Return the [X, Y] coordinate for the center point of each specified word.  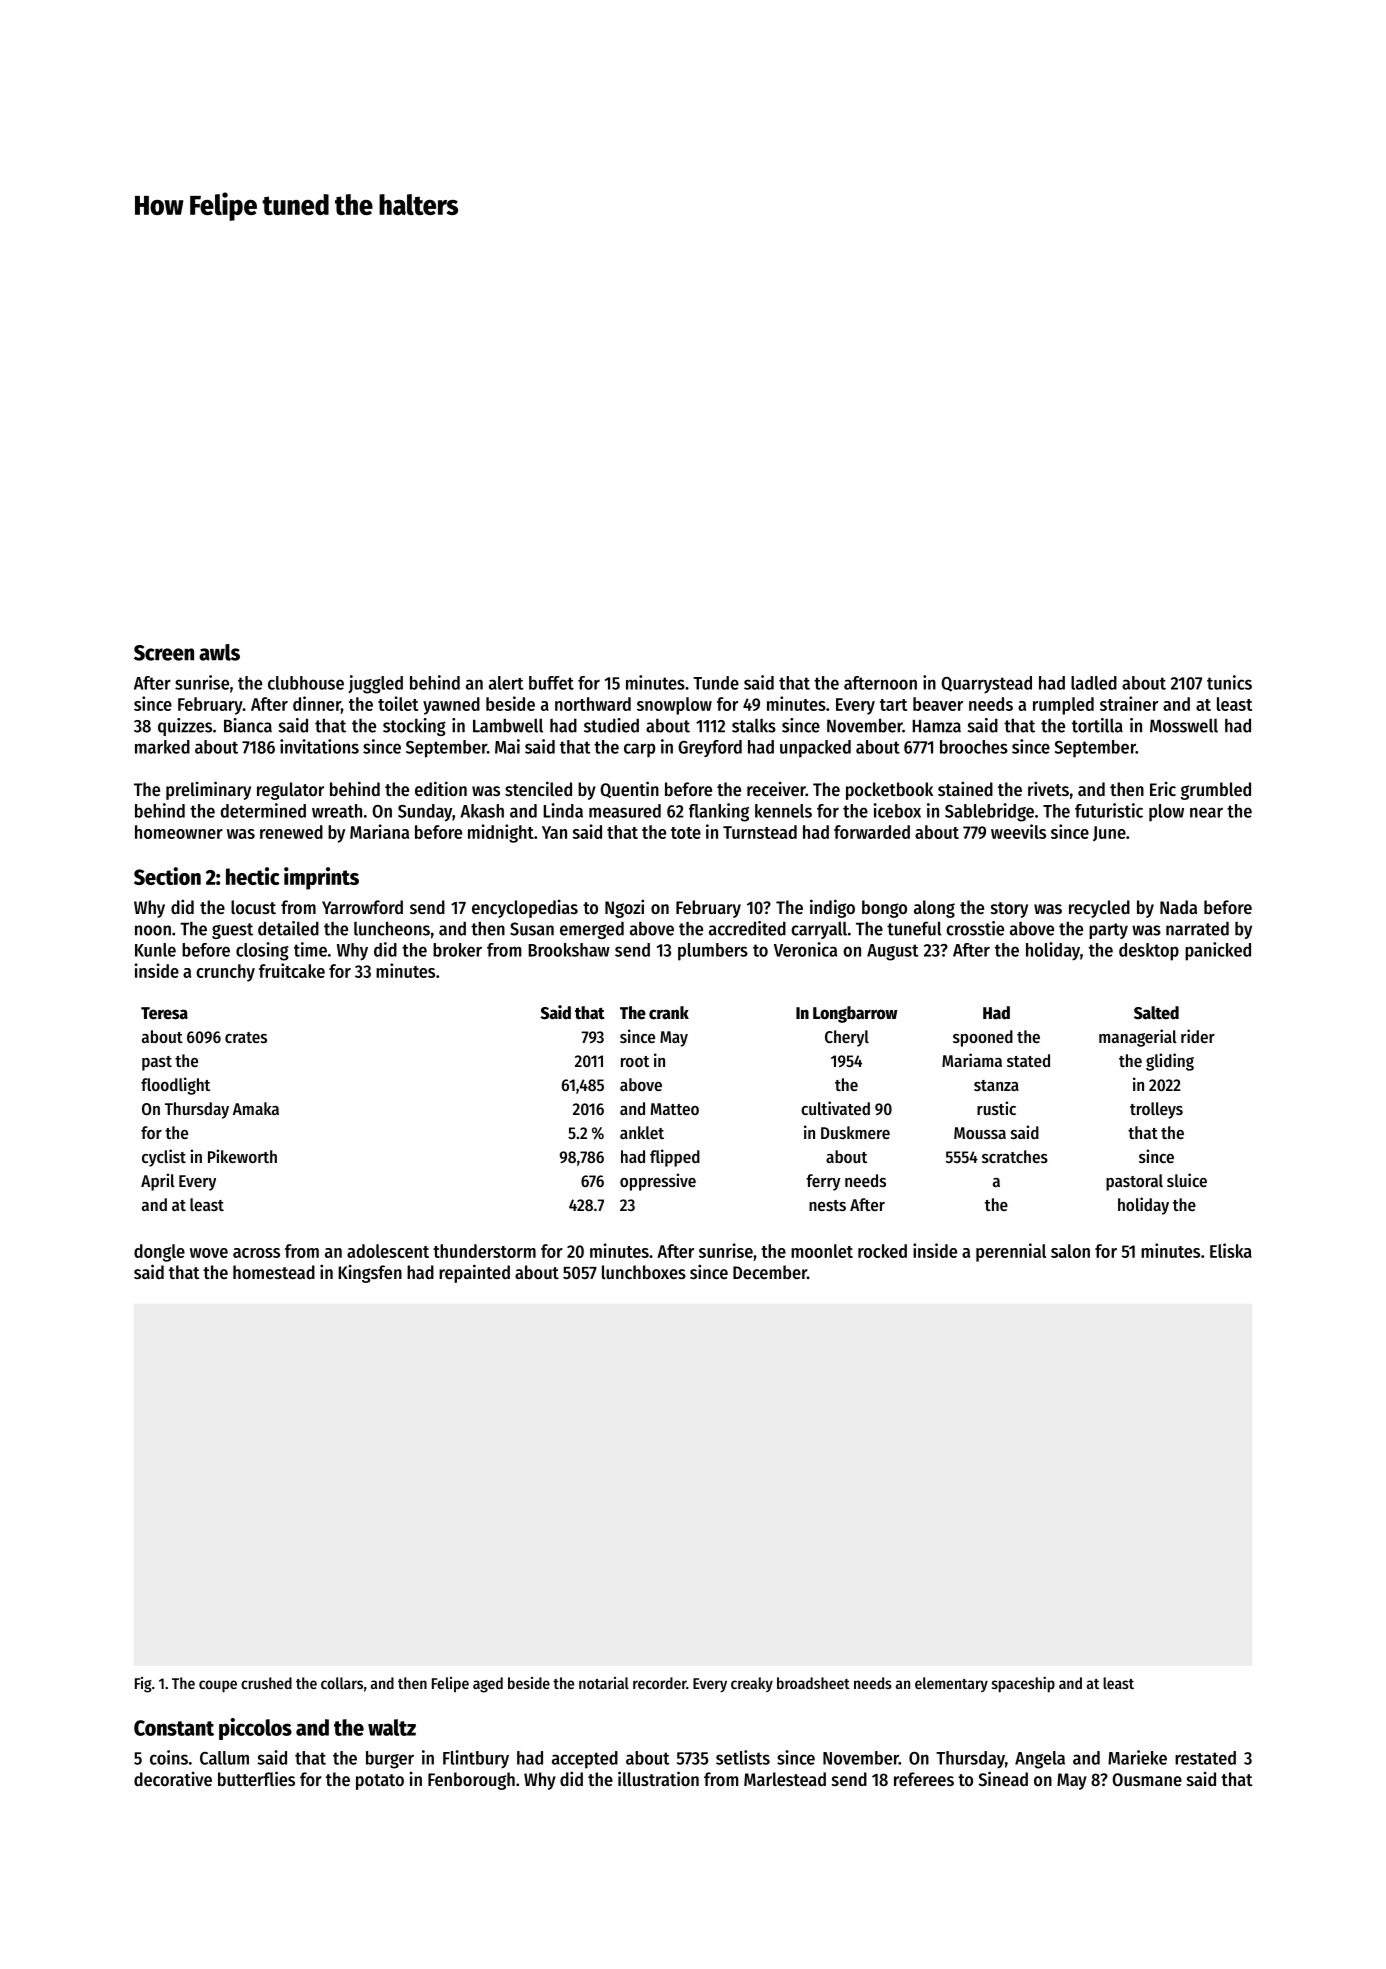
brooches [974, 747]
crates [246, 1037]
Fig [143, 1685]
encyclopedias [525, 908]
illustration [658, 1778]
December [770, 1272]
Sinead [1003, 1778]
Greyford [710, 748]
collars [342, 1683]
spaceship [1023, 1684]
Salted [1156, 1013]
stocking [414, 727]
